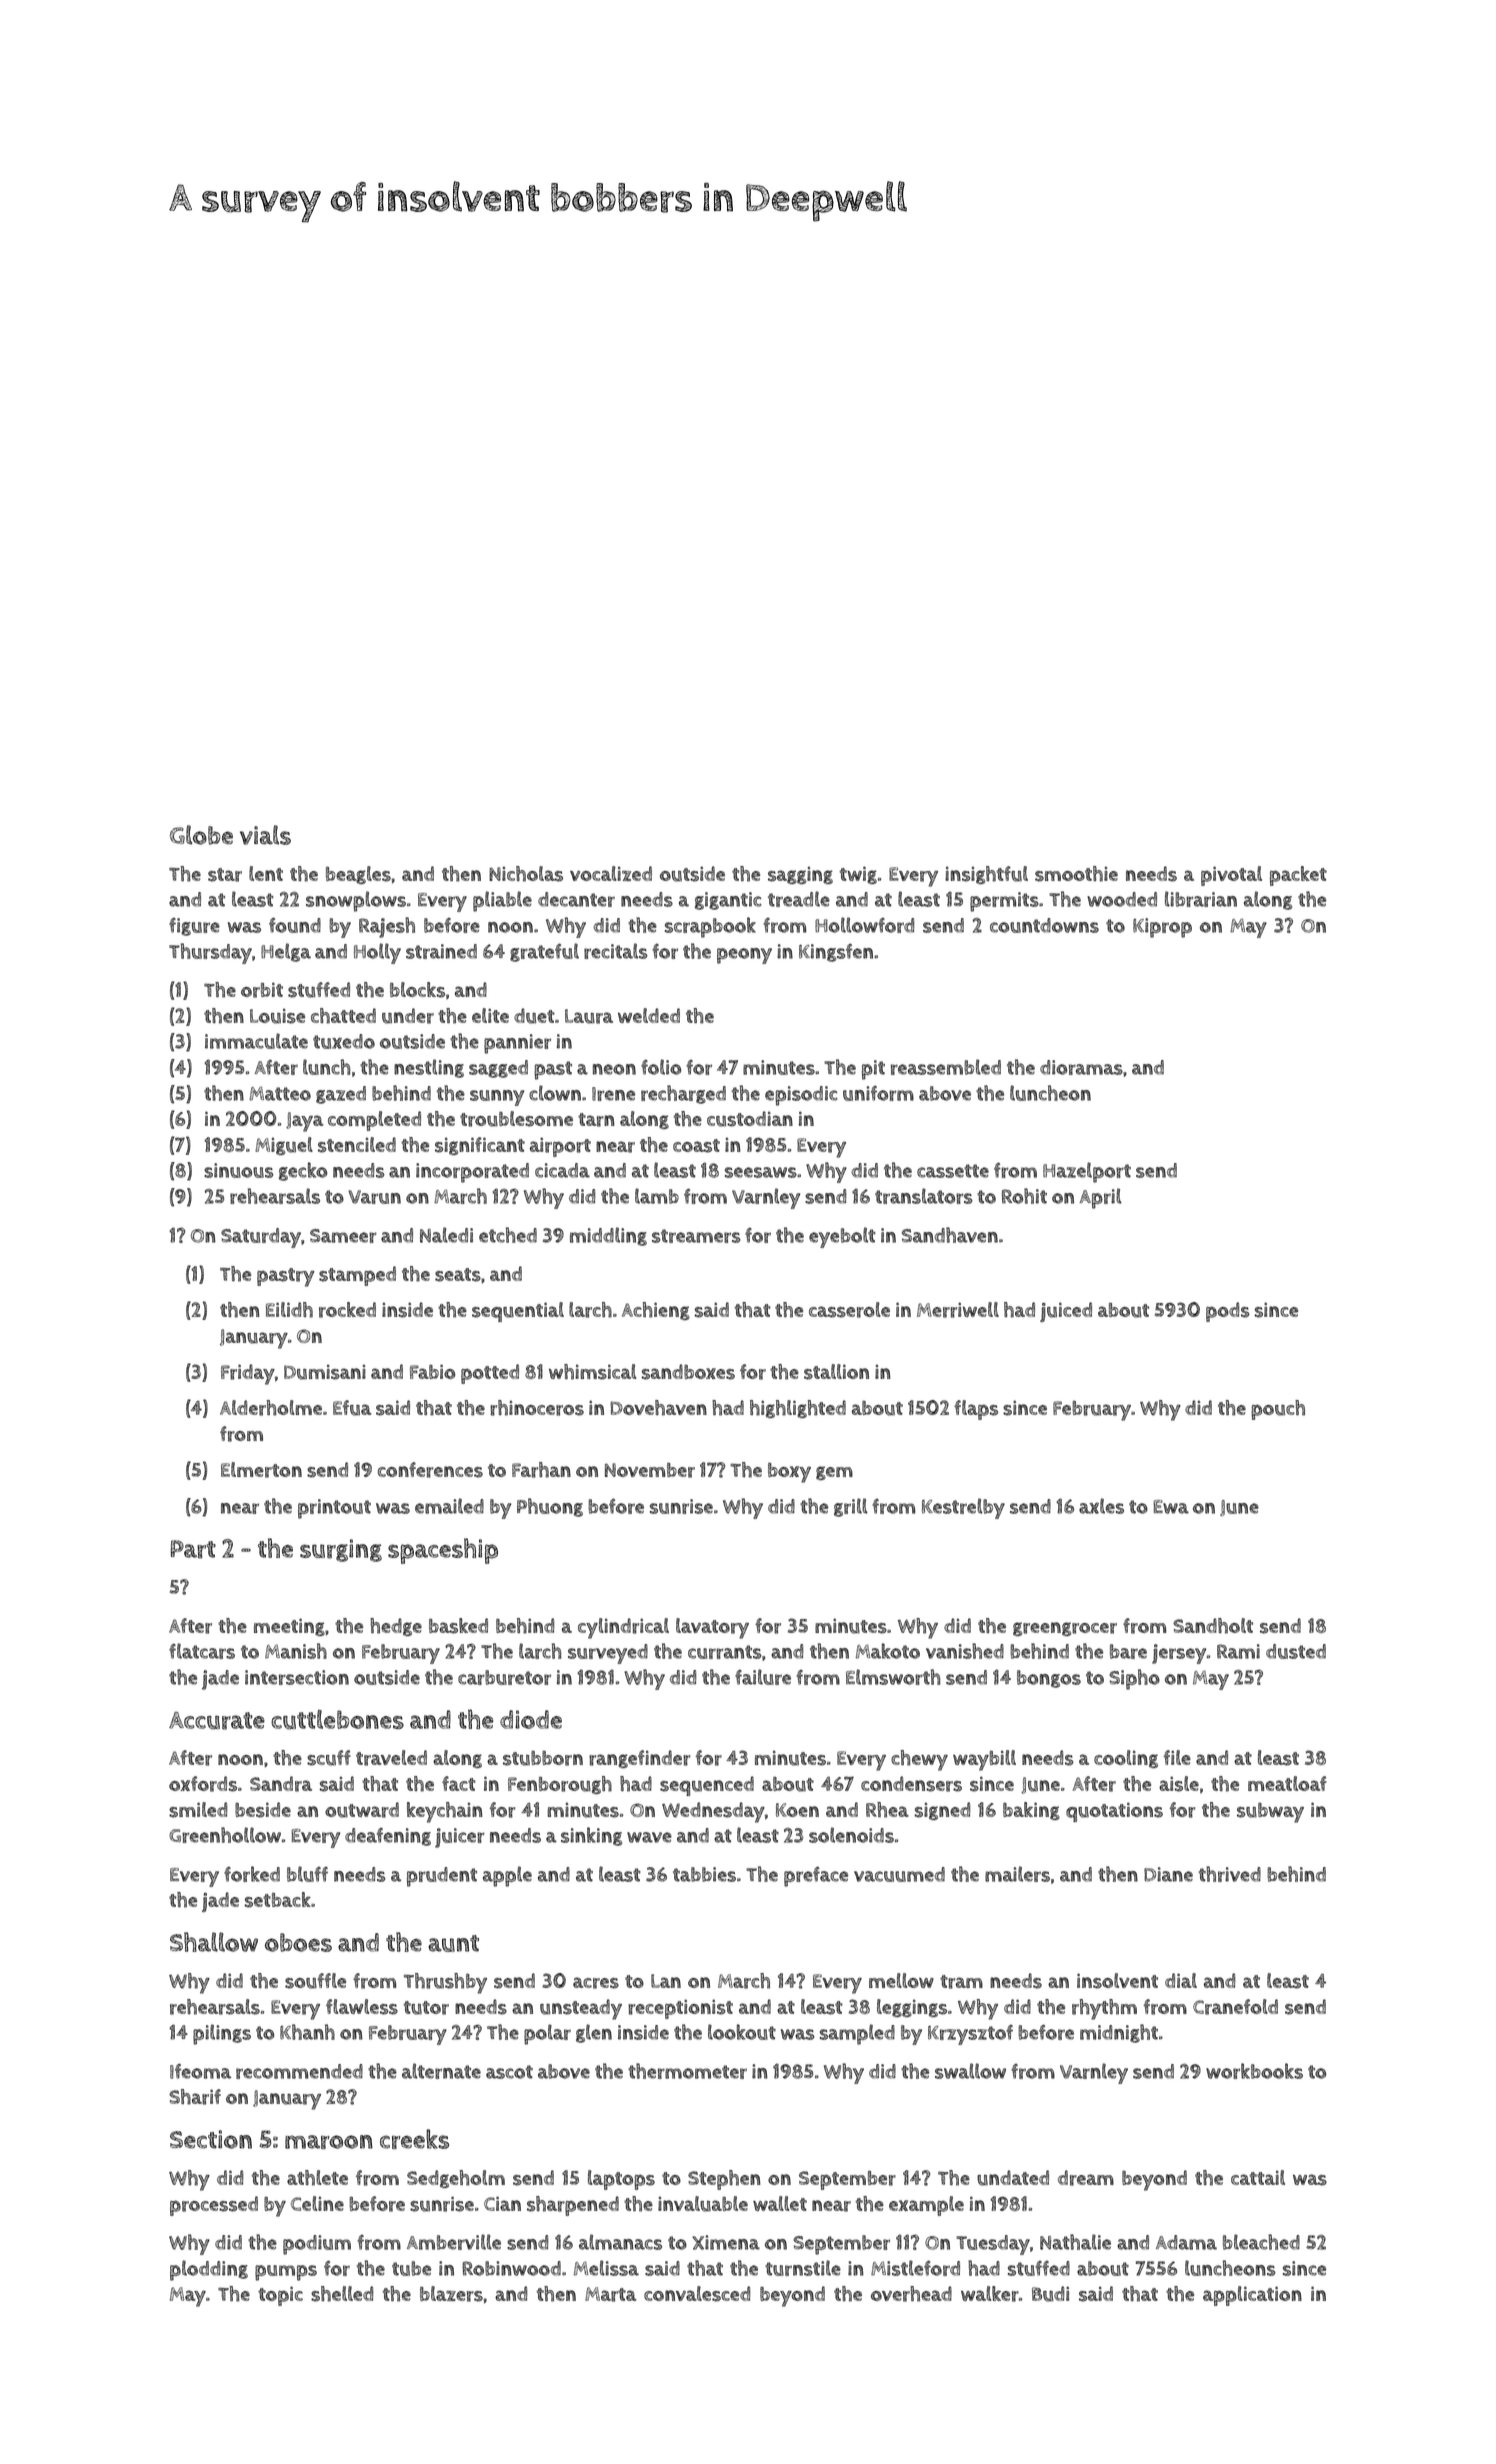 The image size is (1496, 2464). What do you see at coordinates (800, 875) in the document?
I see `sagging` at bounding box center [800, 875].
